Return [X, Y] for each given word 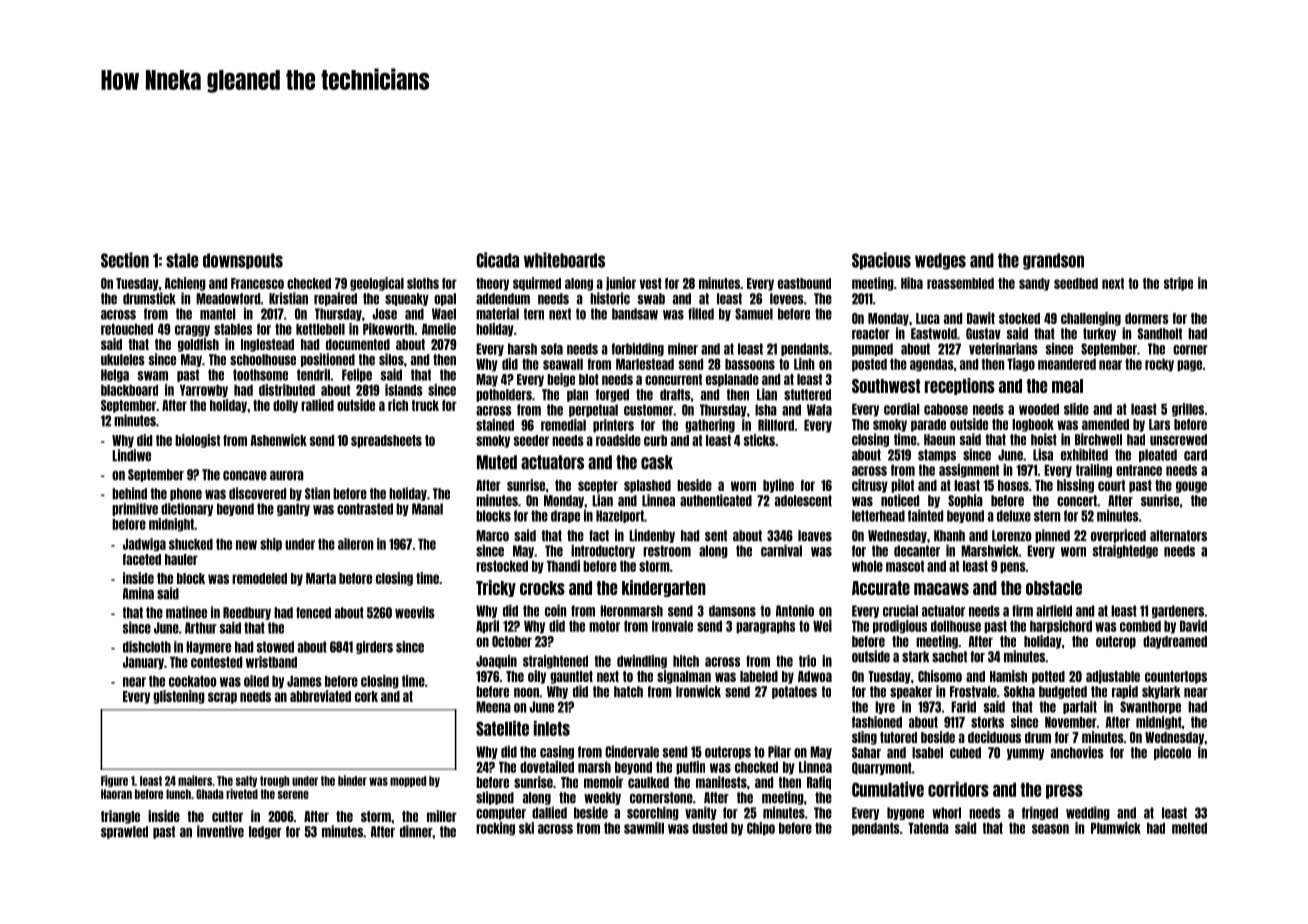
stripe [1178, 284]
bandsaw [635, 314]
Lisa [1043, 454]
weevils [415, 612]
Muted [497, 462]
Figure [114, 781]
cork [366, 696]
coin [555, 610]
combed [1140, 626]
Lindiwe [131, 455]
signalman [684, 677]
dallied [549, 812]
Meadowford [228, 299]
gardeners [1178, 611]
